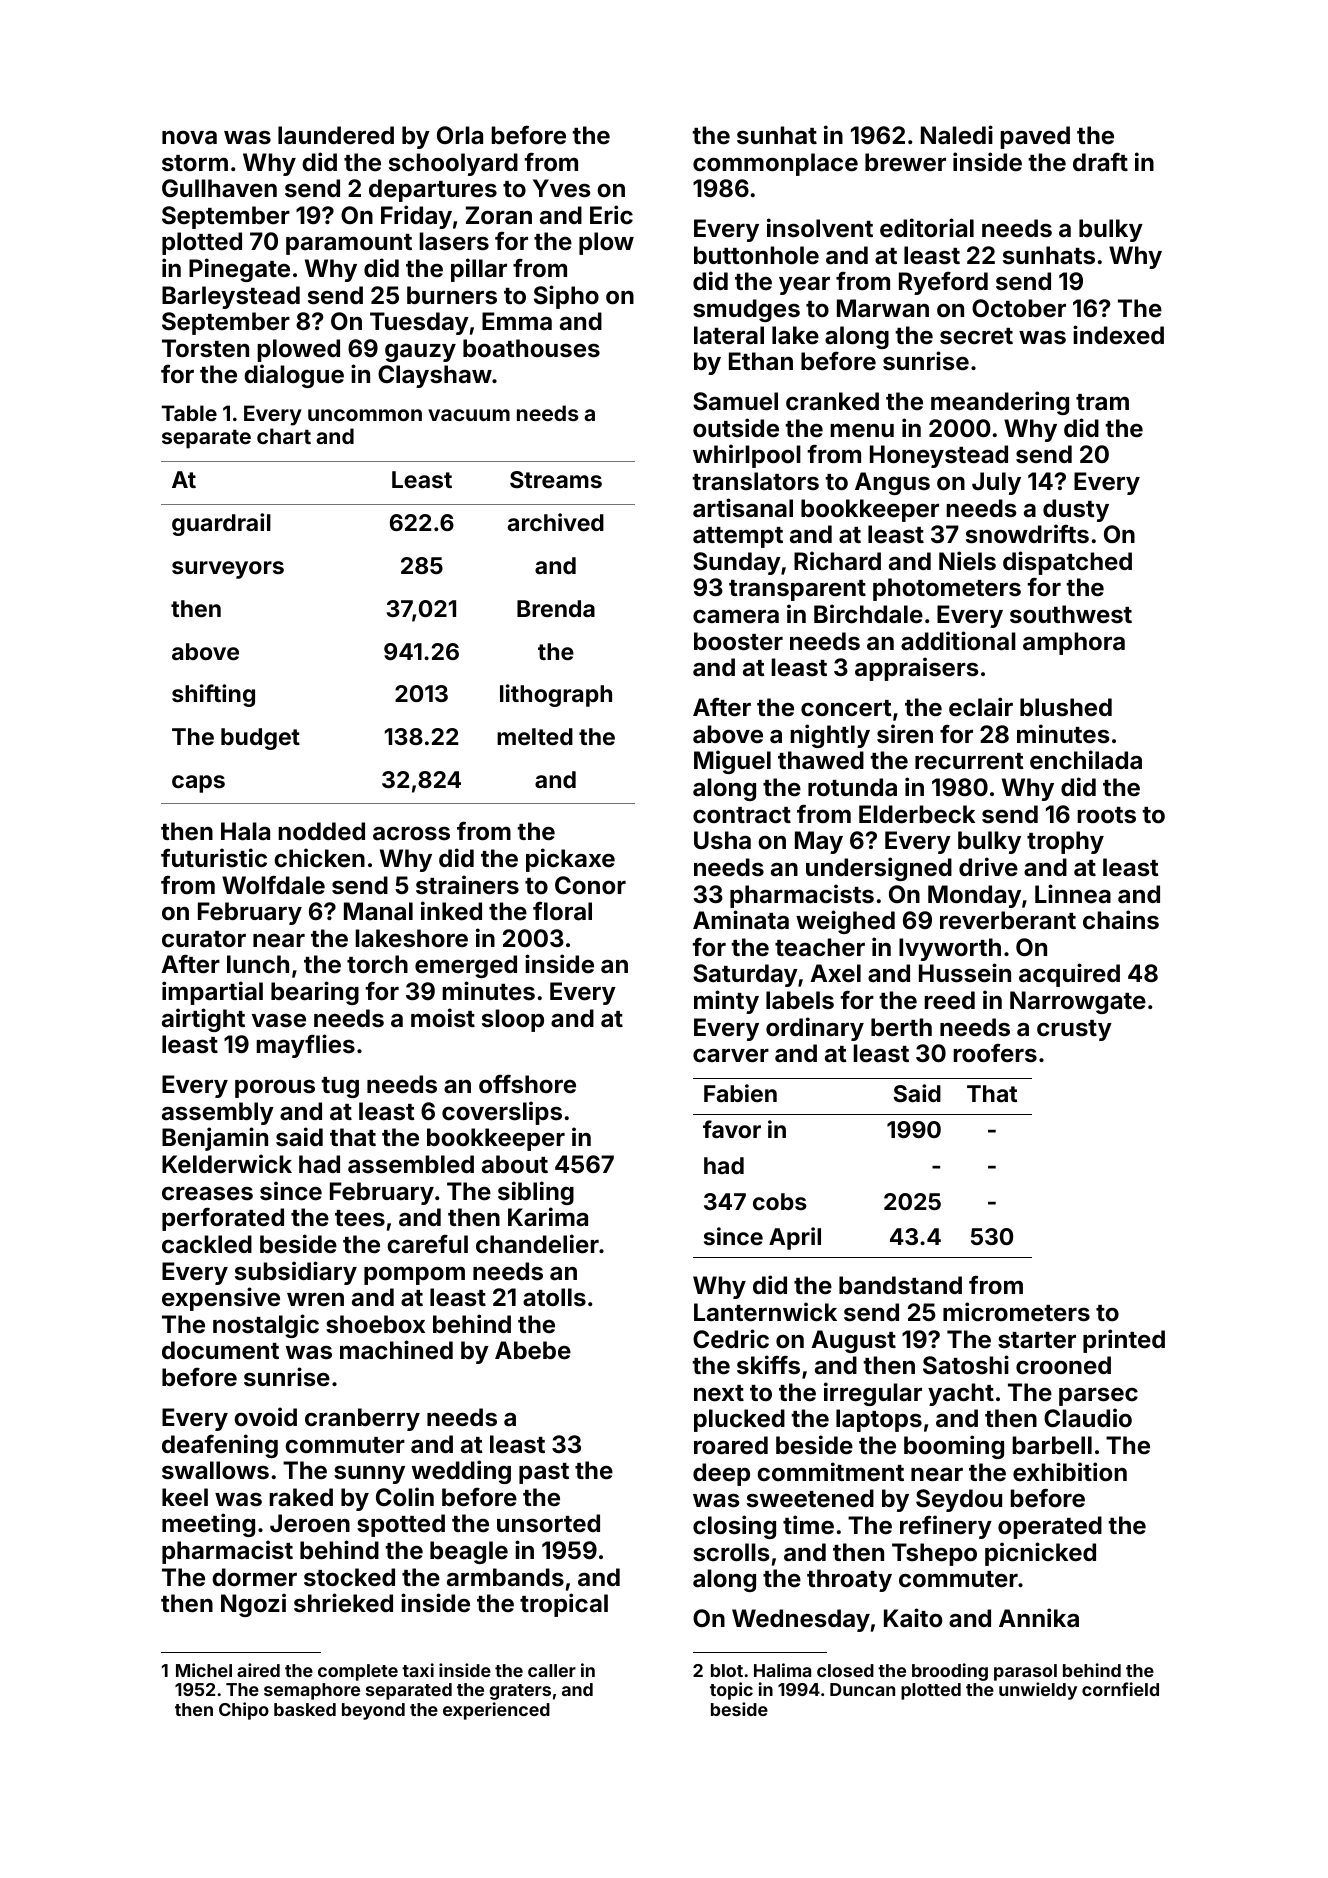  Describe the element at coordinates (218, 1113) in the screenshot. I see `assembly` at that location.
